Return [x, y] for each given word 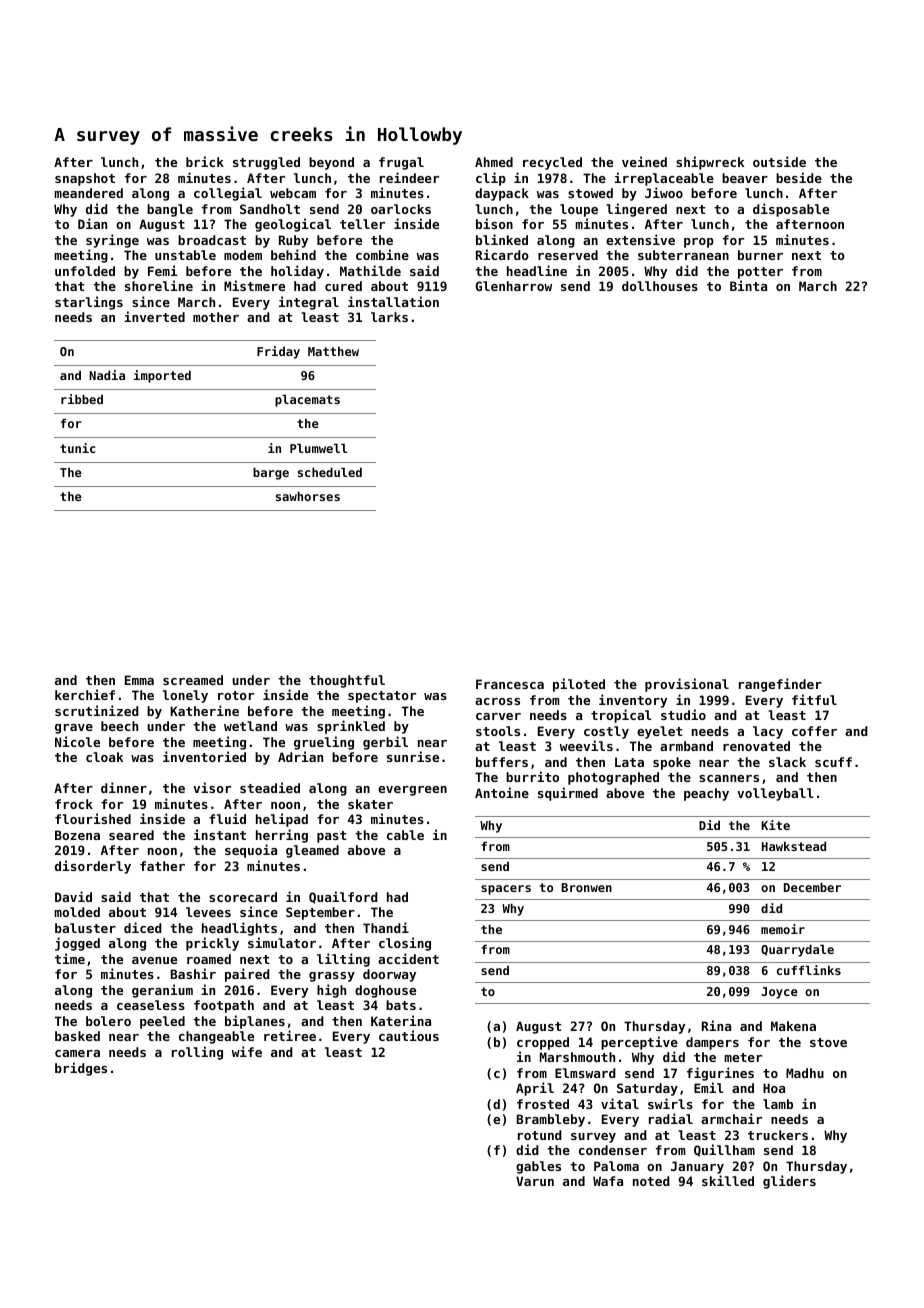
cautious [409, 1035]
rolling [197, 1053]
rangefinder [780, 685]
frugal [401, 163]
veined [644, 161]
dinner [124, 787]
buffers [502, 762]
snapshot [85, 179]
